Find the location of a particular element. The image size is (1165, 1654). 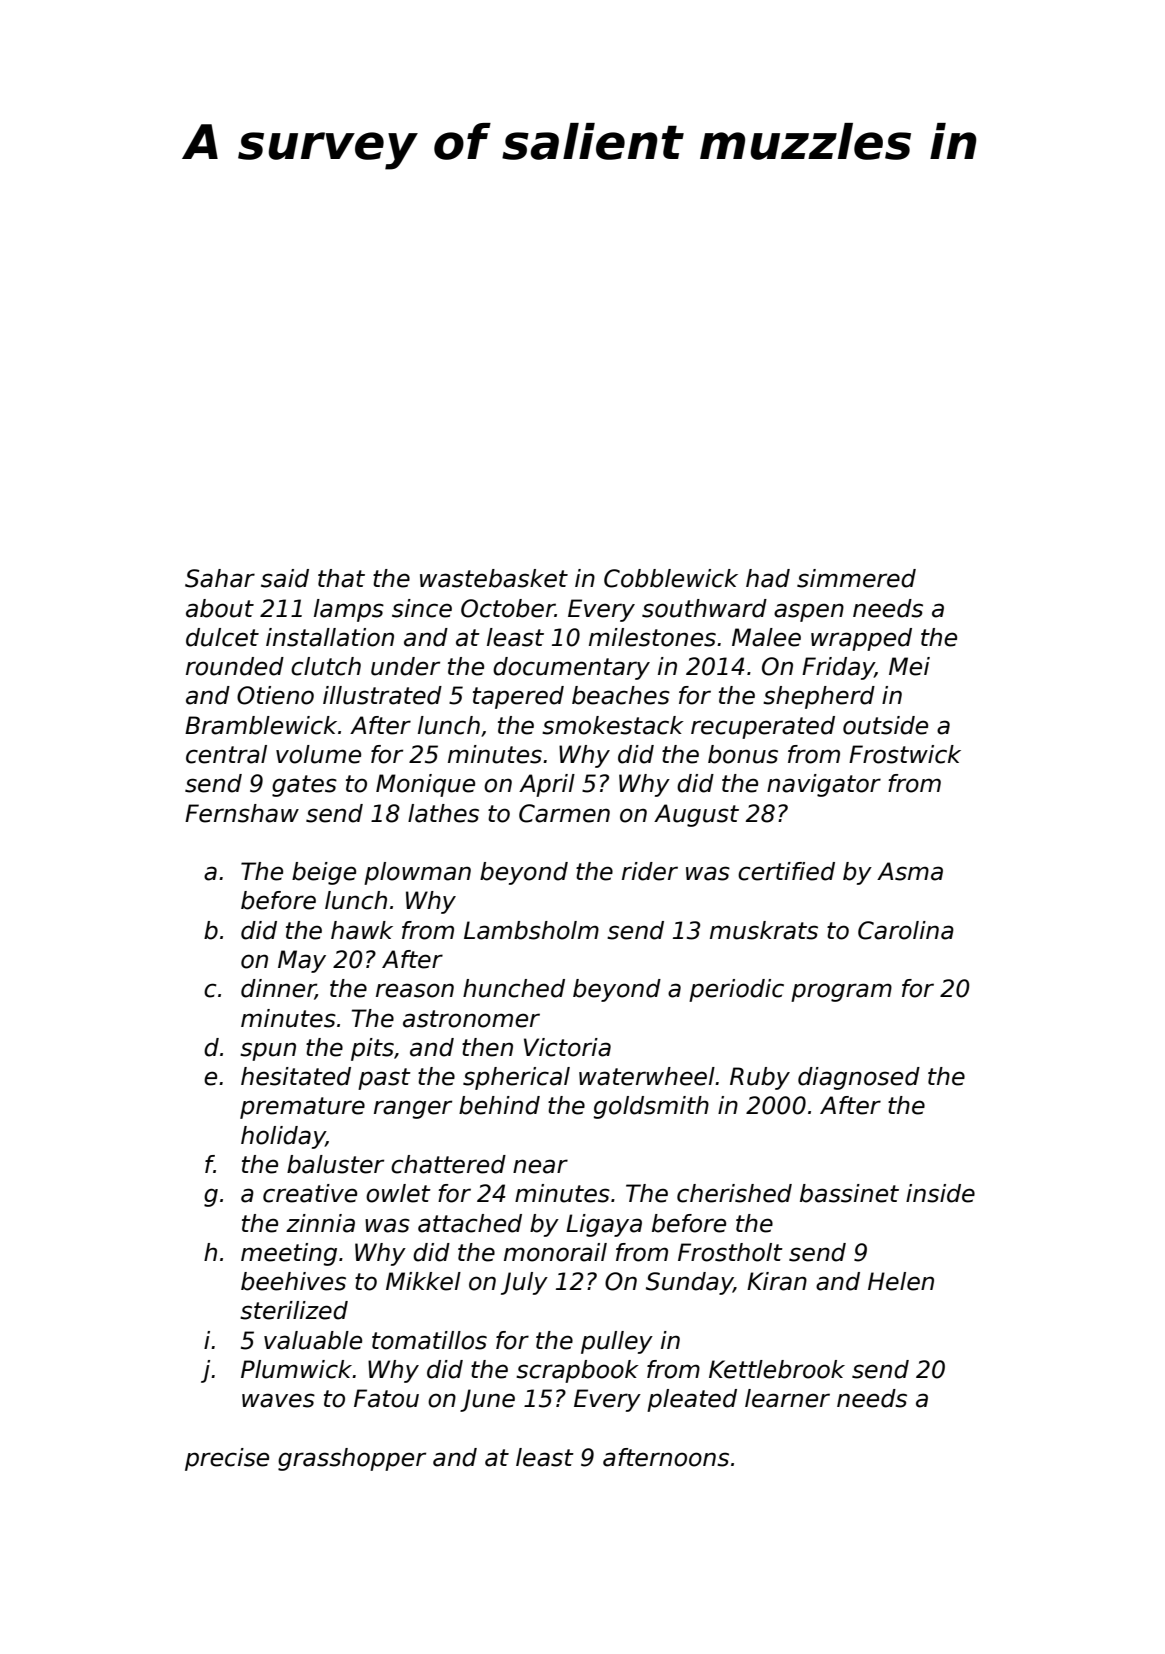

precise is located at coordinates (227, 1459).
